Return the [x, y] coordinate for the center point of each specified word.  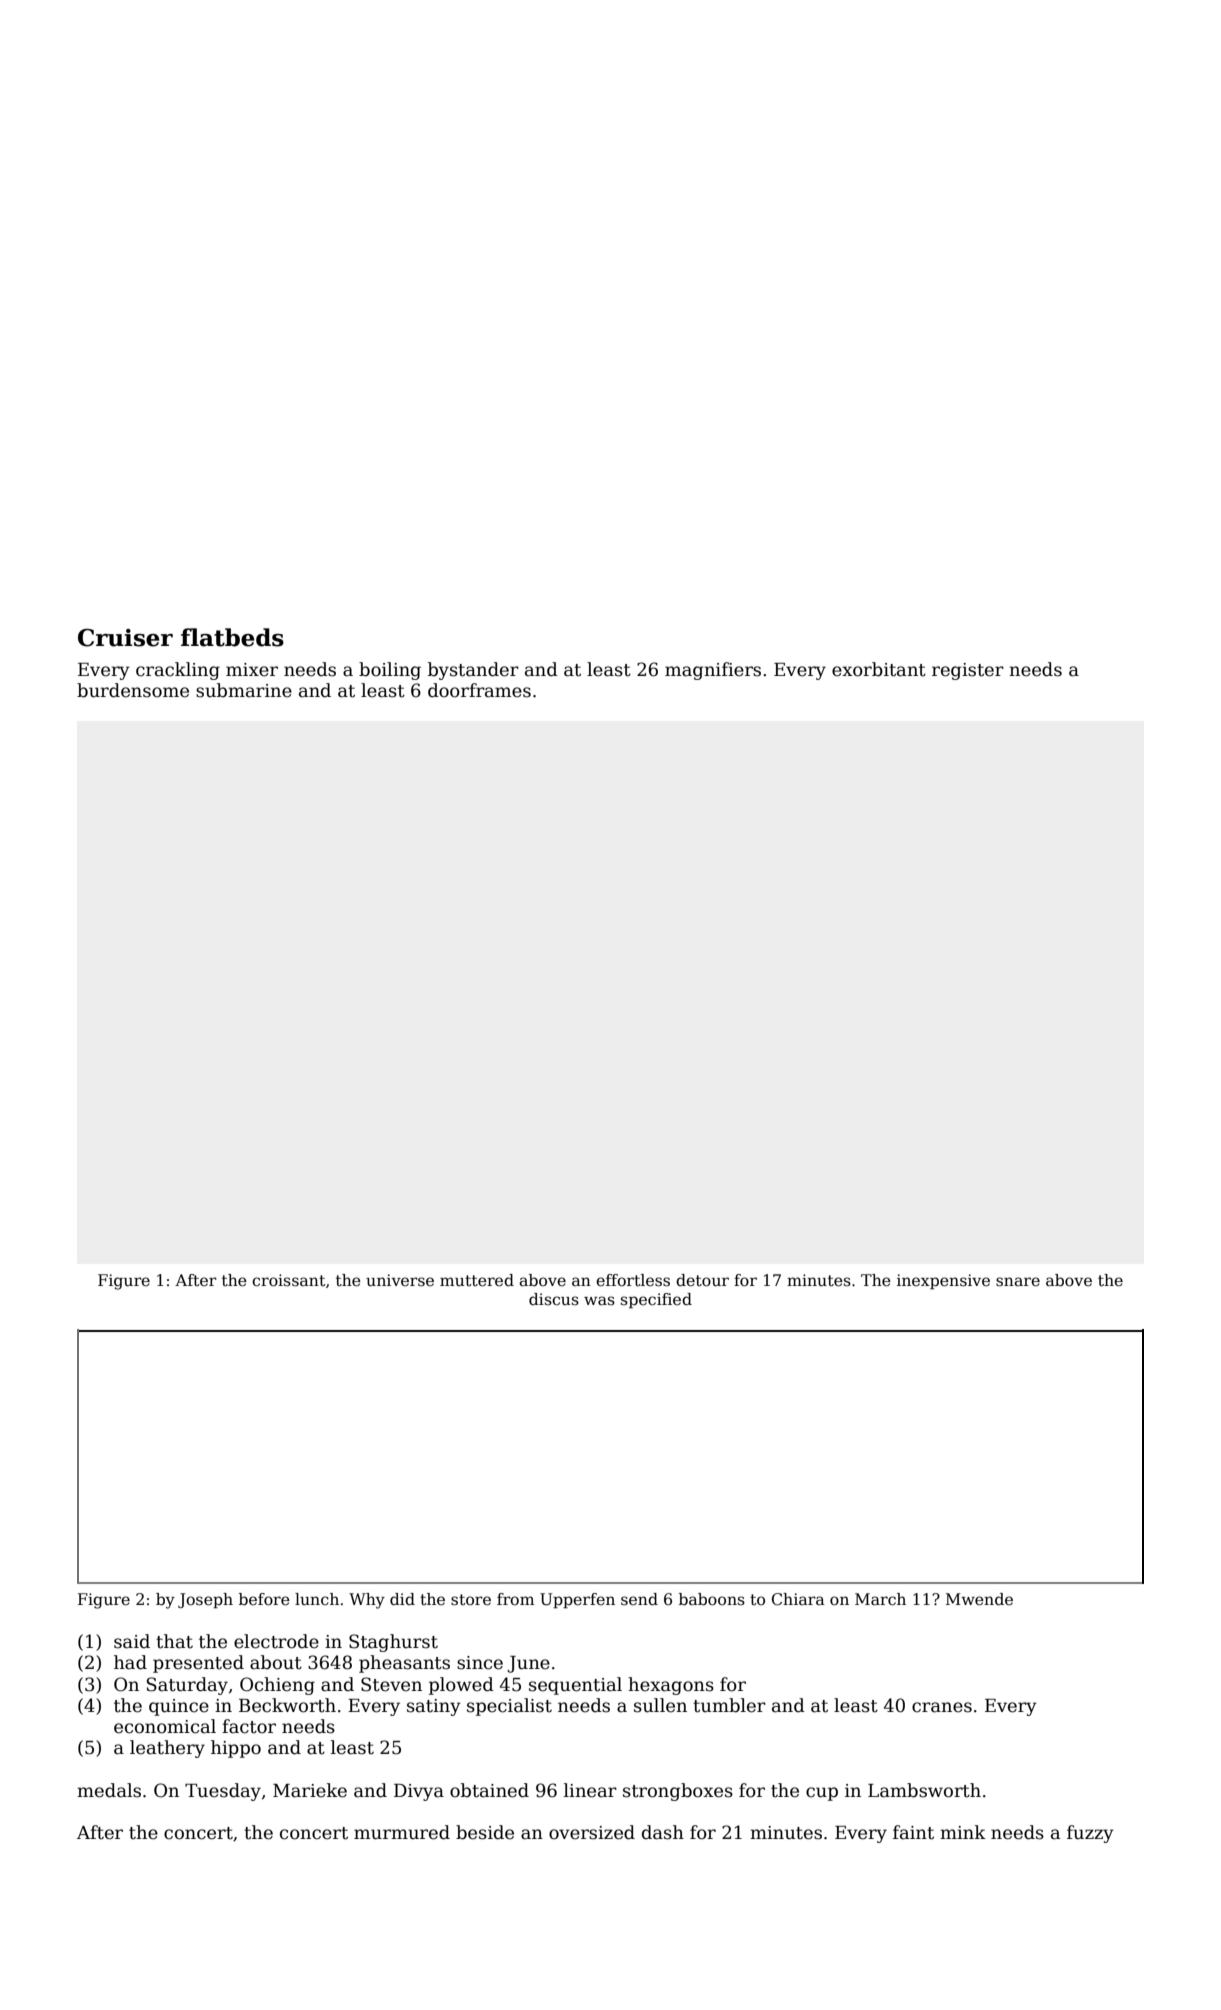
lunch [317, 1599]
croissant [288, 1280]
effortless [633, 1280]
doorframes [479, 690]
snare [1018, 1281]
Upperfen [577, 1600]
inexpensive [943, 1281]
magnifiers [713, 671]
